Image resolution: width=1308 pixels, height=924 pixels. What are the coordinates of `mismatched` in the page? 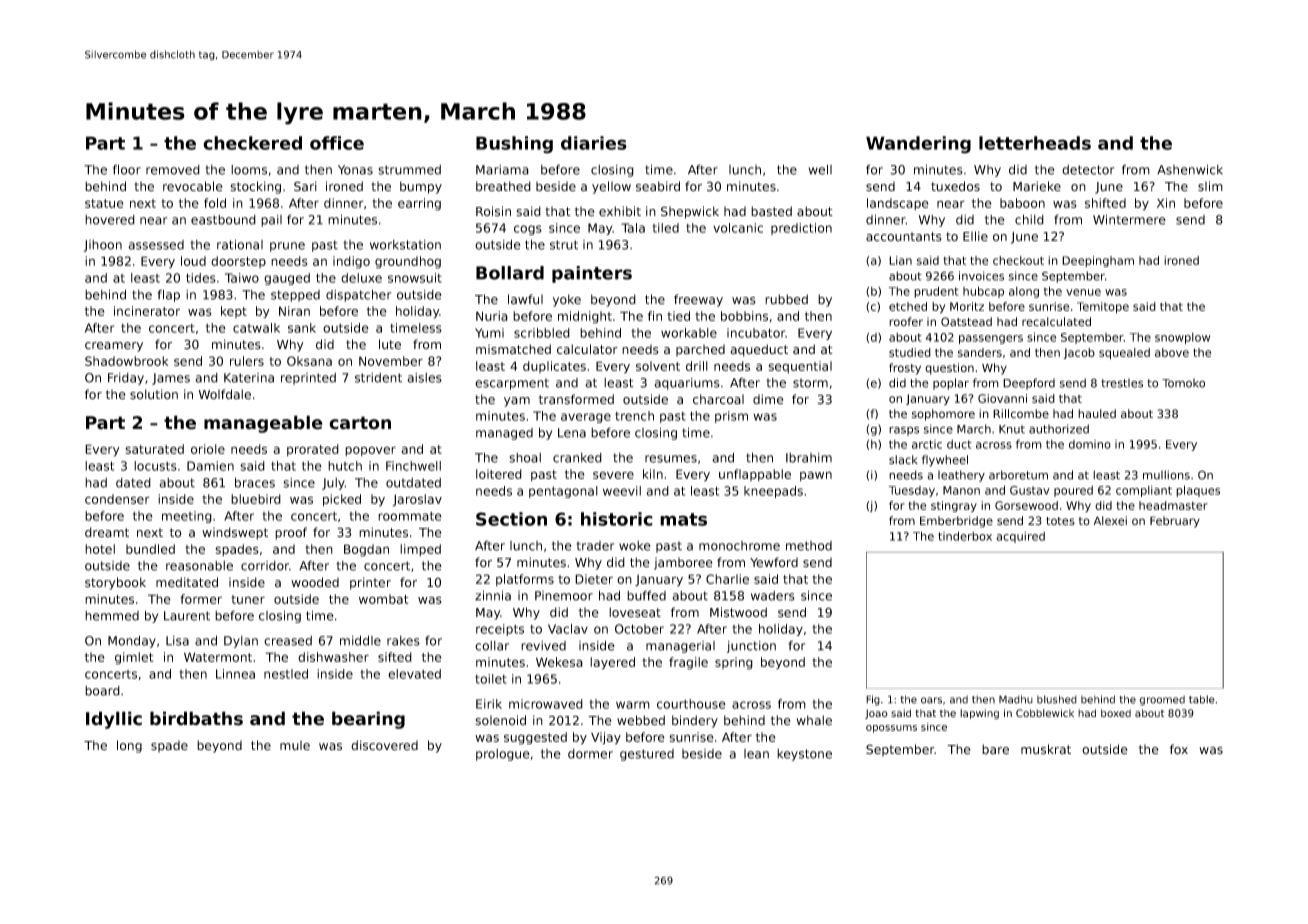 It's located at (513, 349).
